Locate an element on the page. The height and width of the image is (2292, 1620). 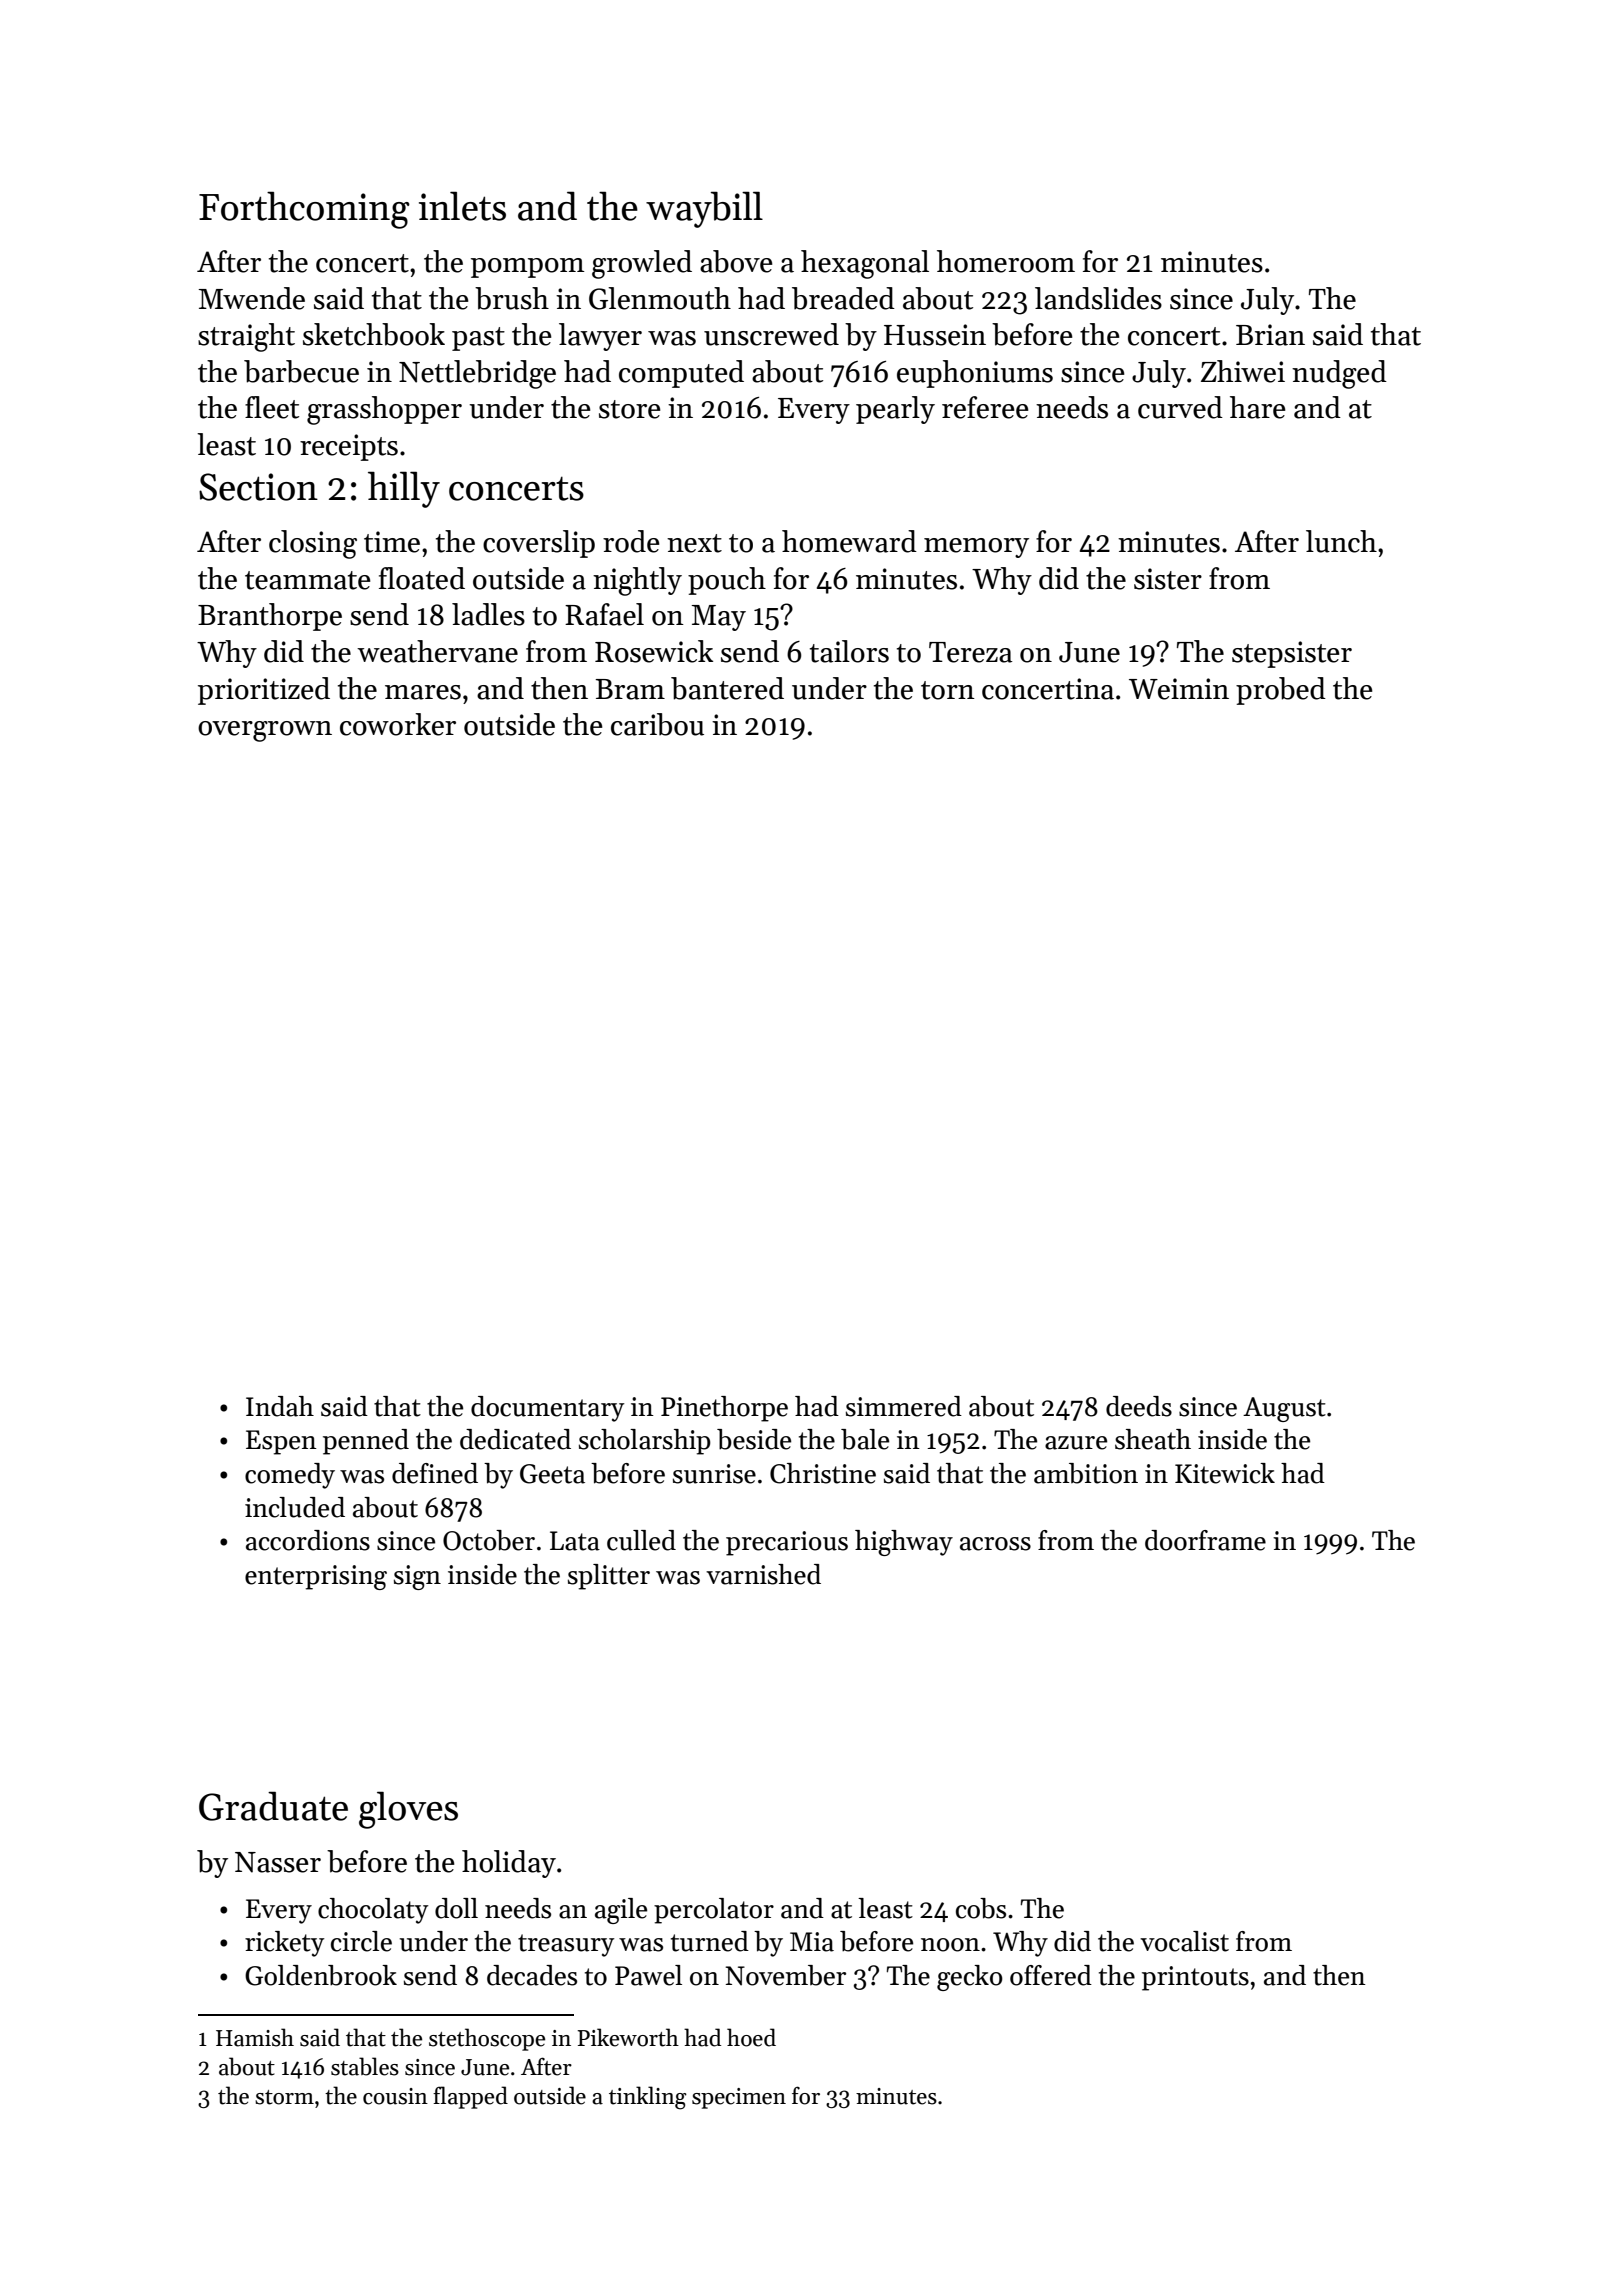
probed is located at coordinates (1281, 691).
